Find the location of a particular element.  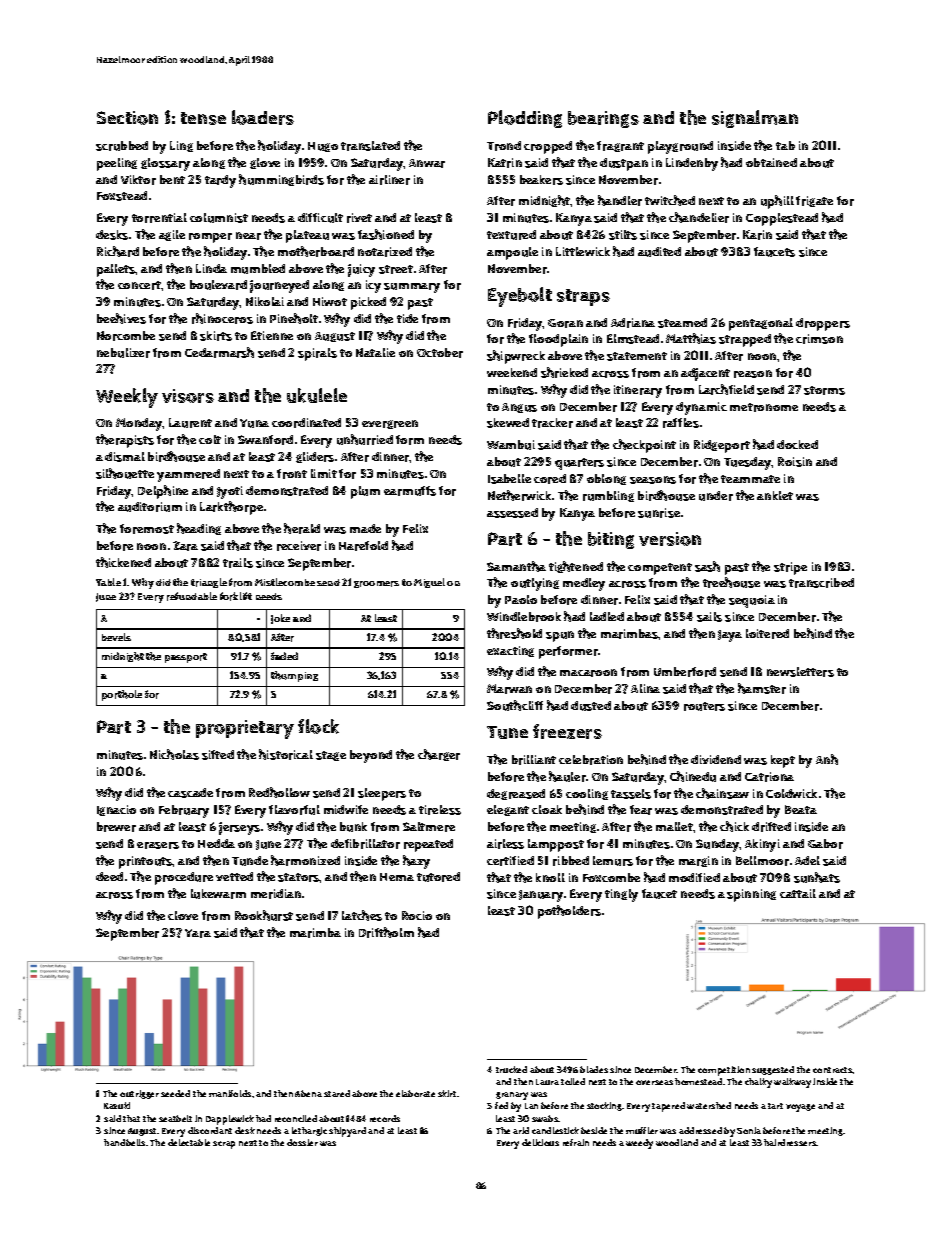

coordinated is located at coordinates (306, 423).
